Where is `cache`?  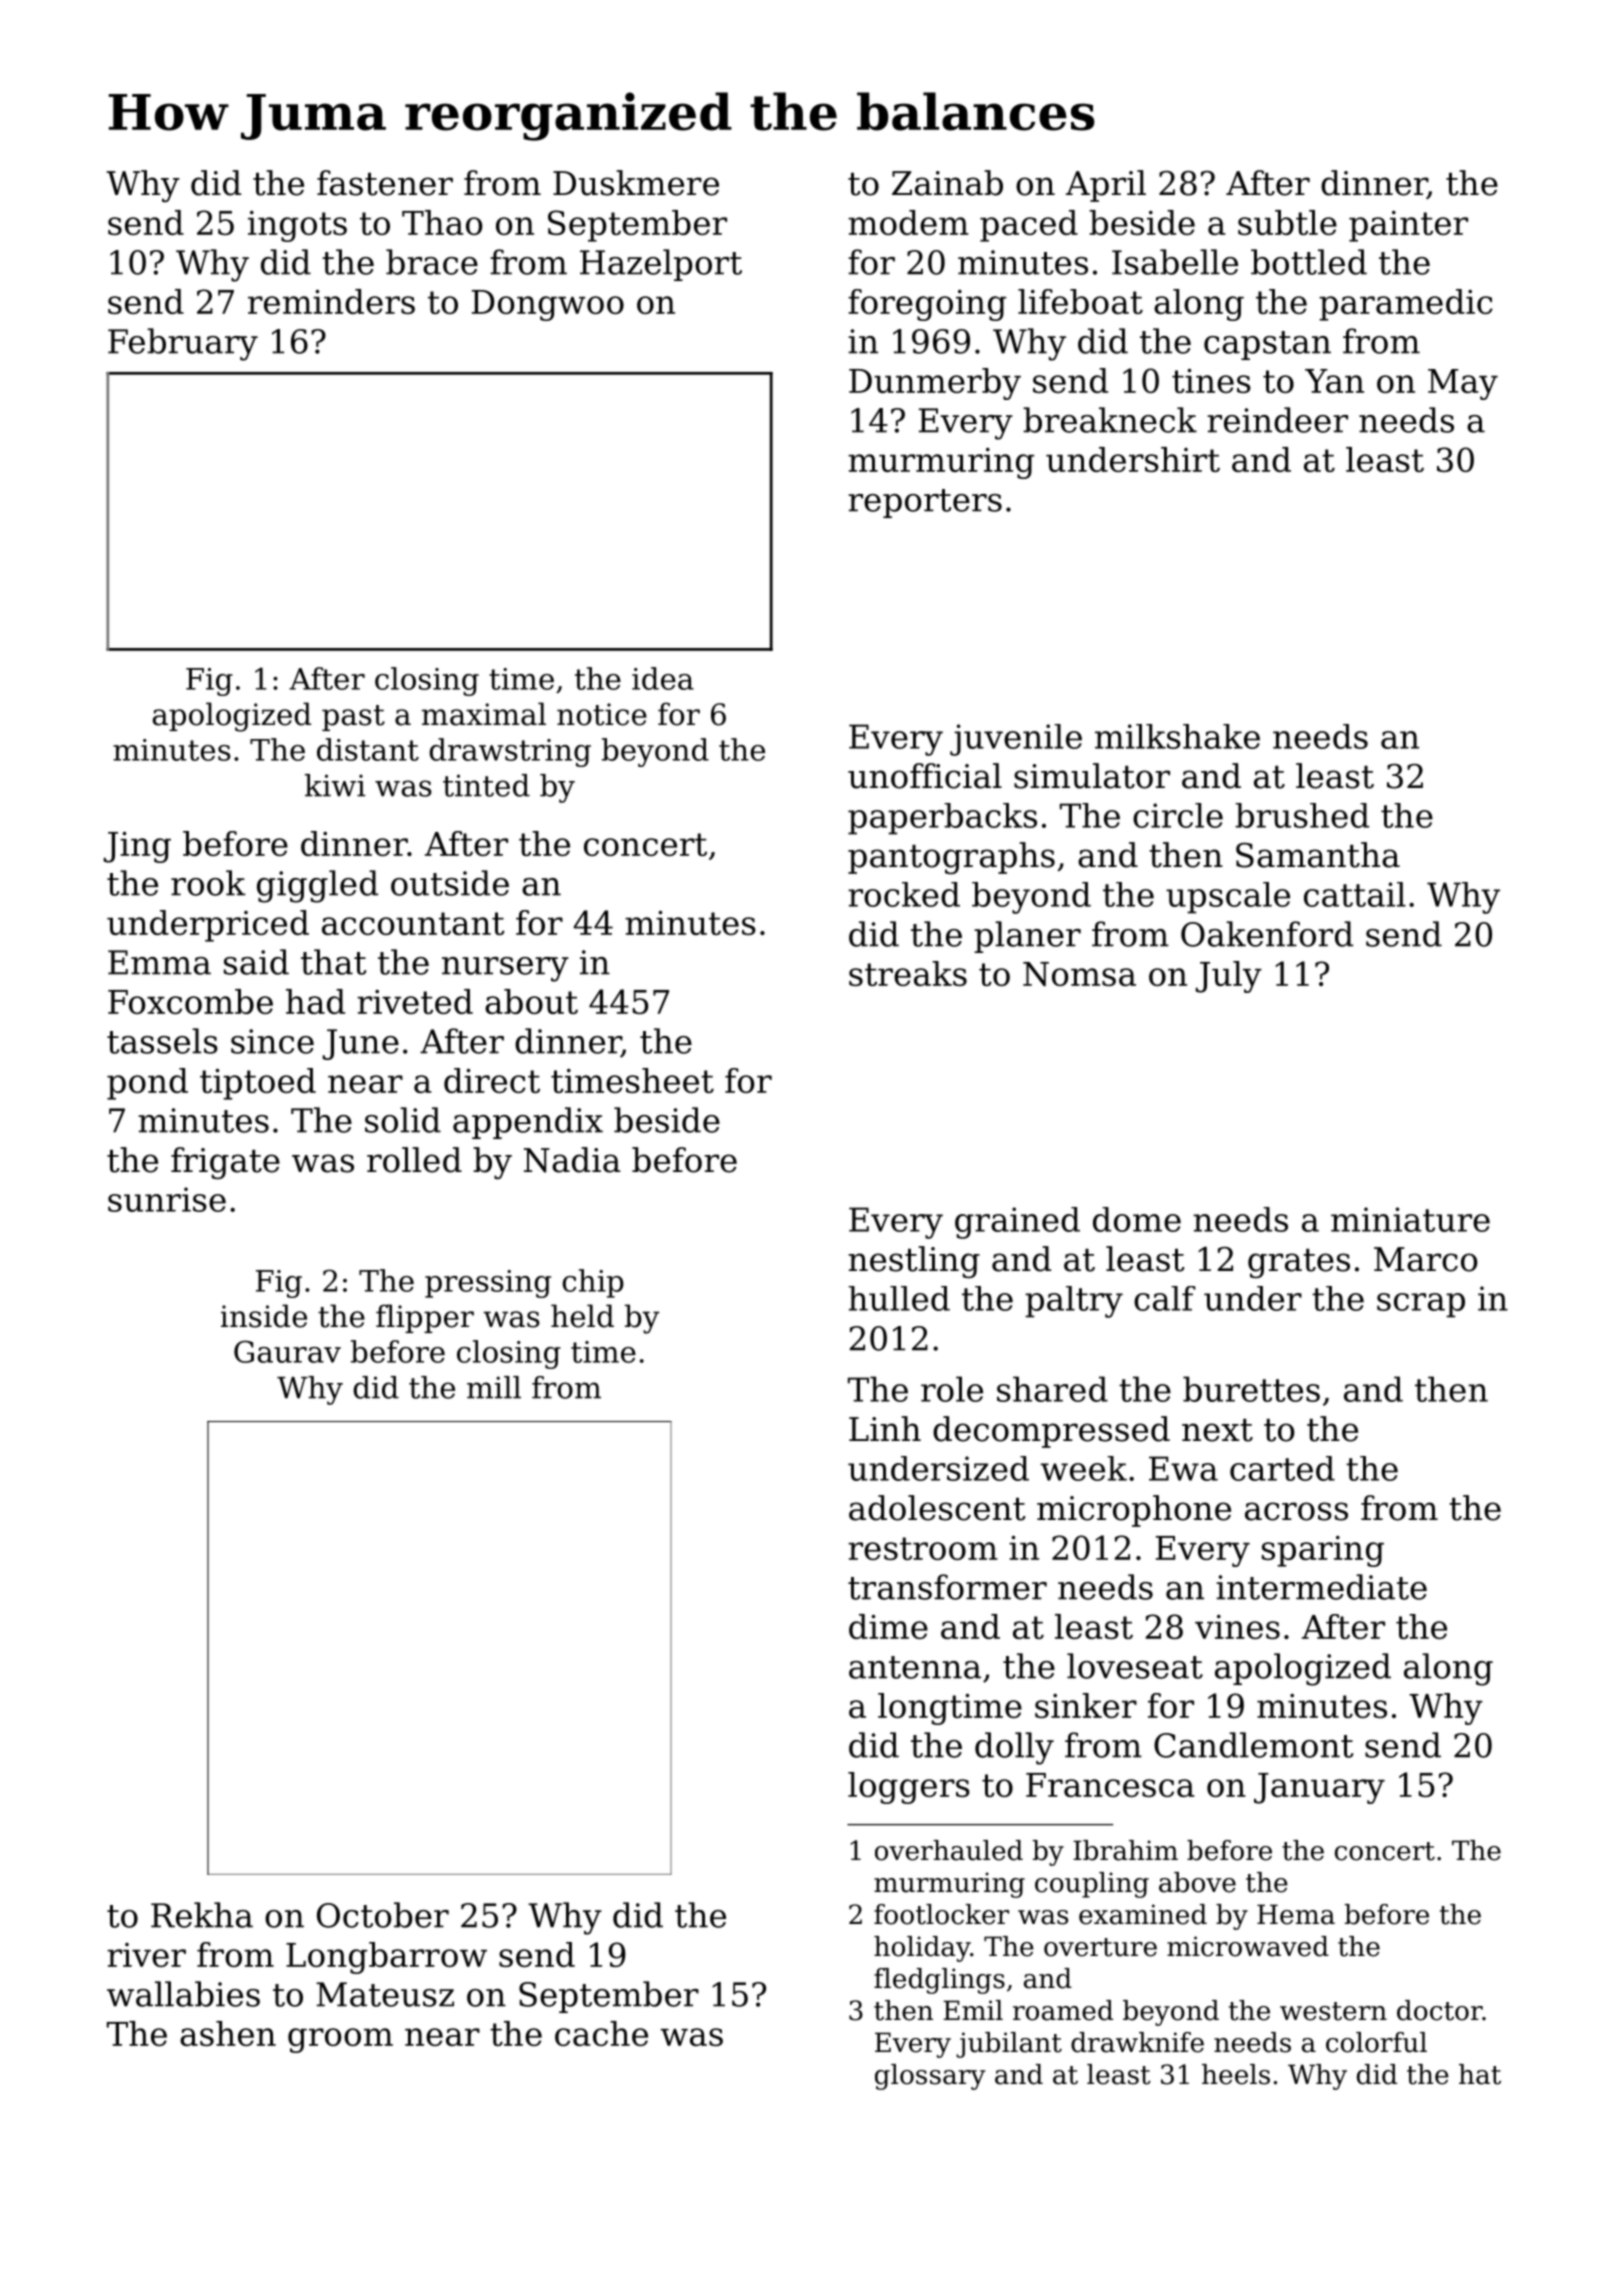
cache is located at coordinates (601, 2033).
